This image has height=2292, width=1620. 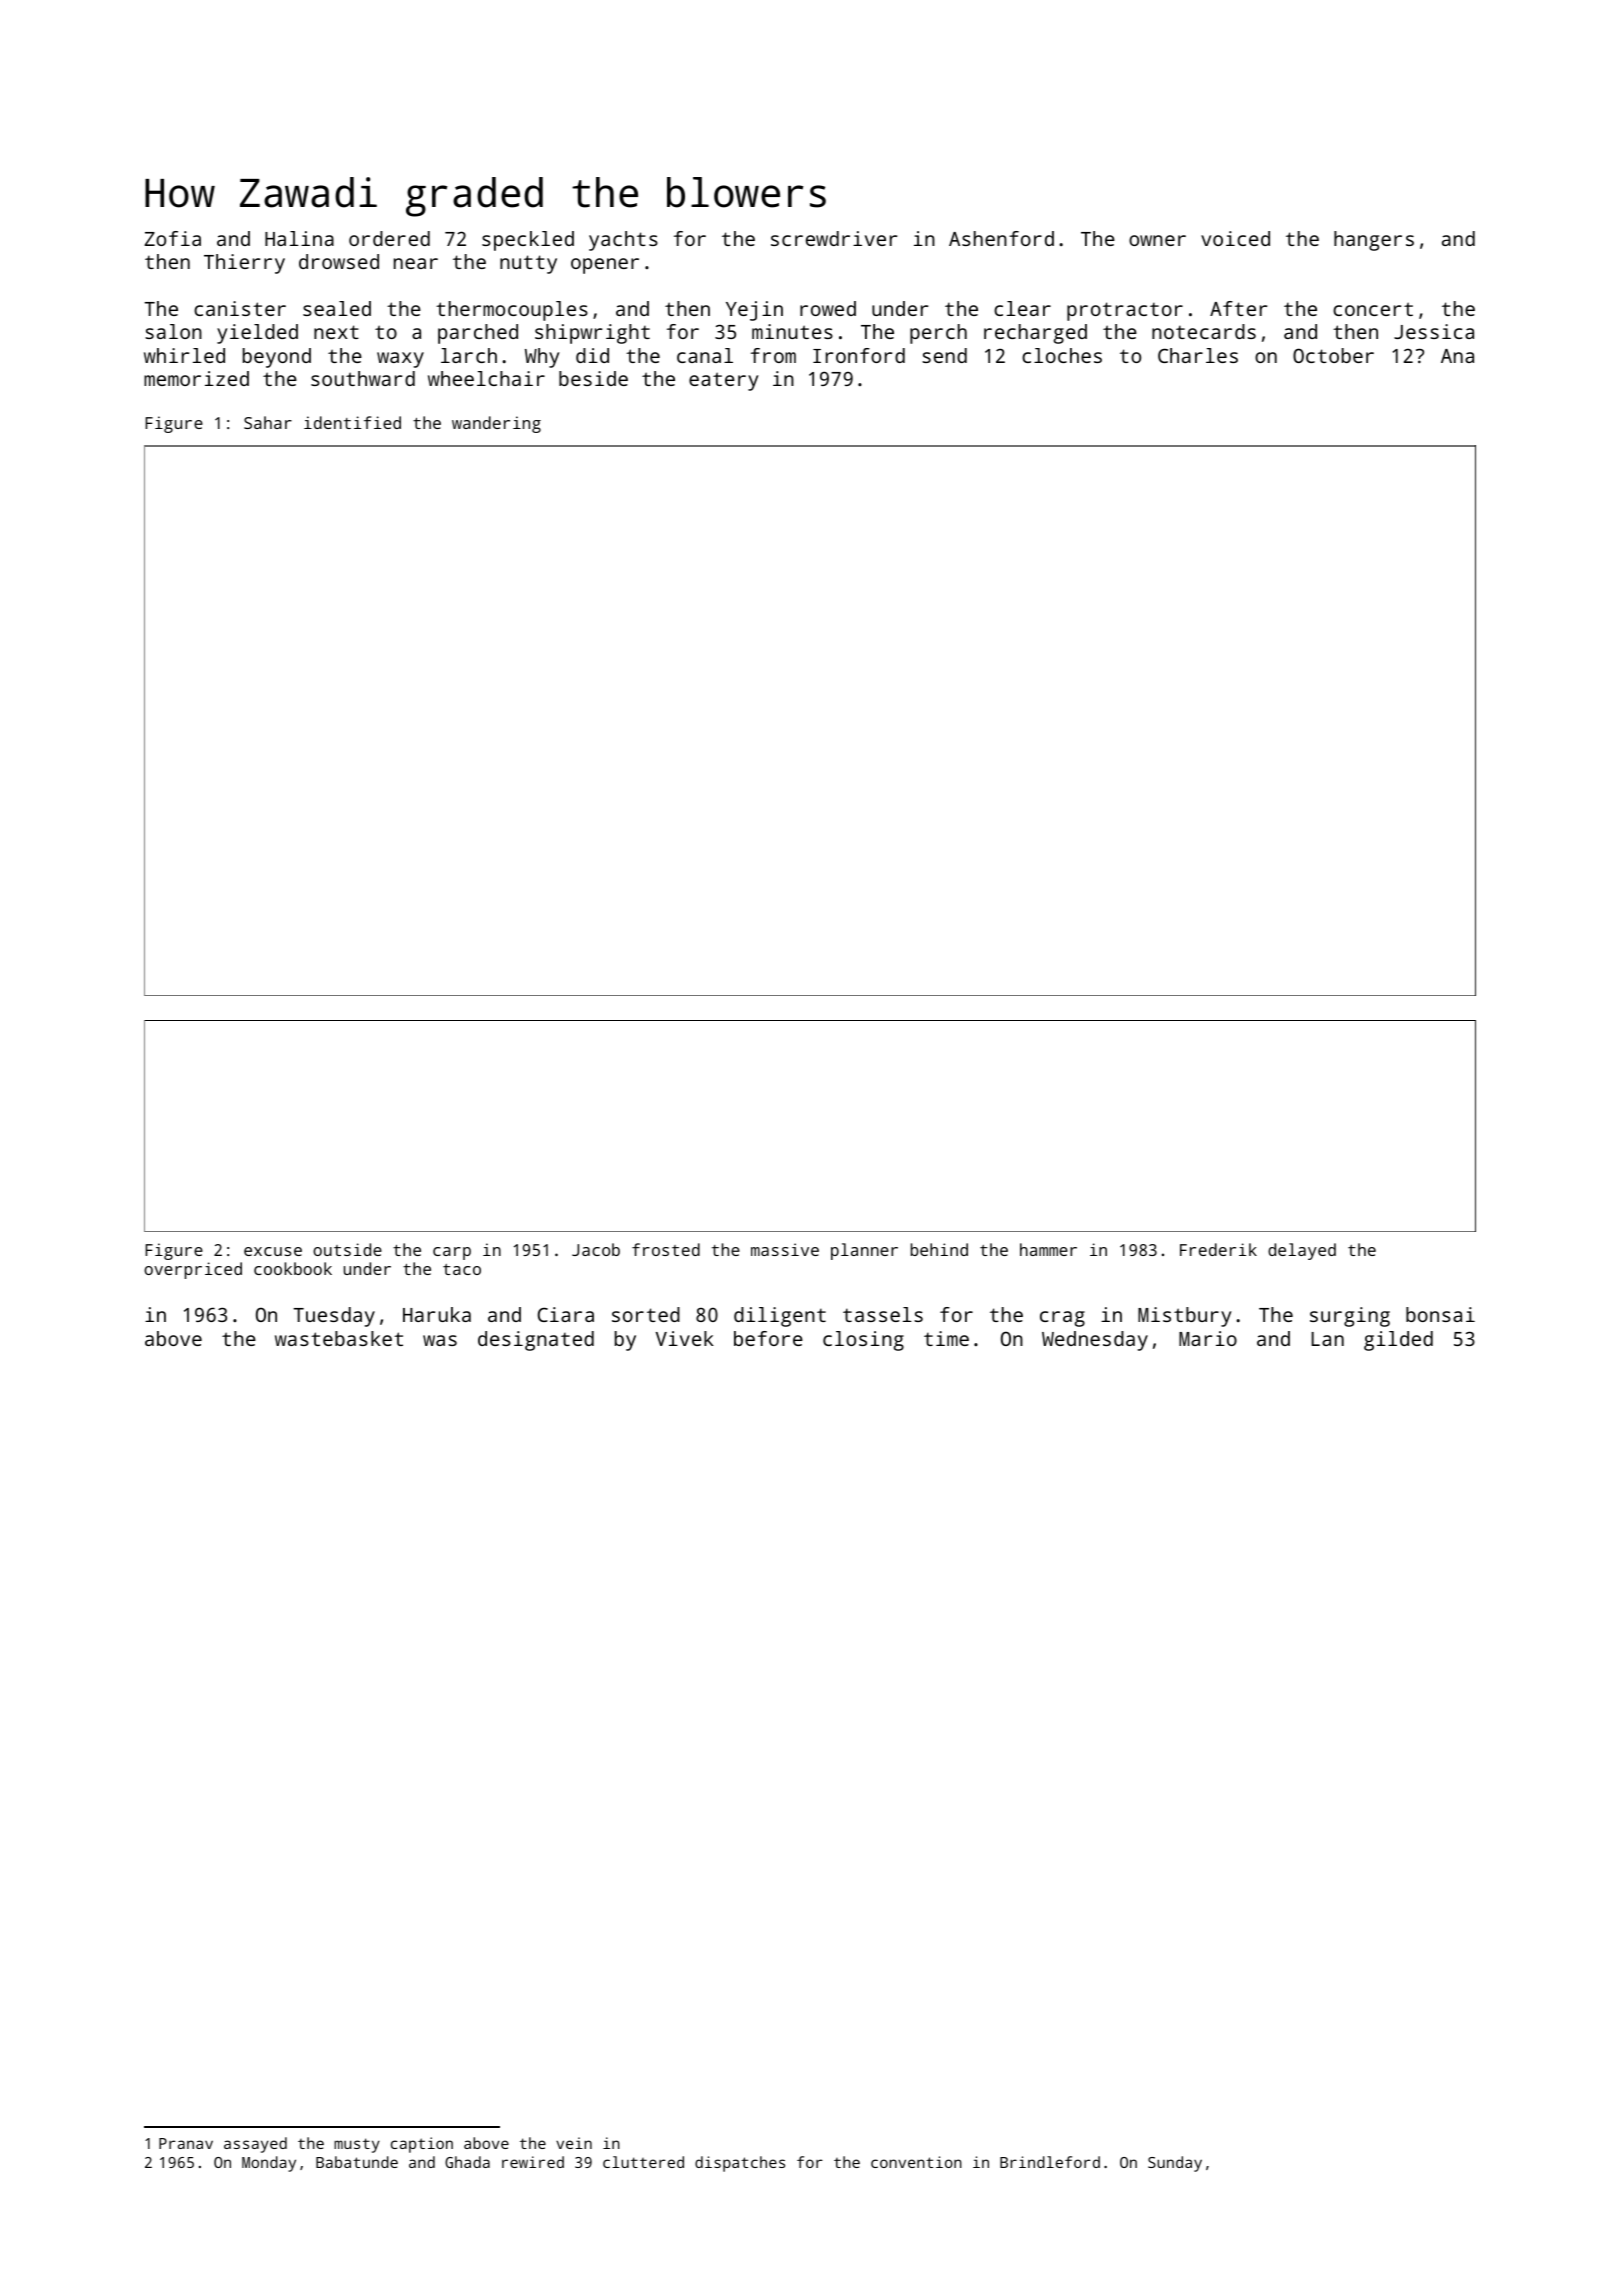 I want to click on eatery, so click(x=723, y=381).
